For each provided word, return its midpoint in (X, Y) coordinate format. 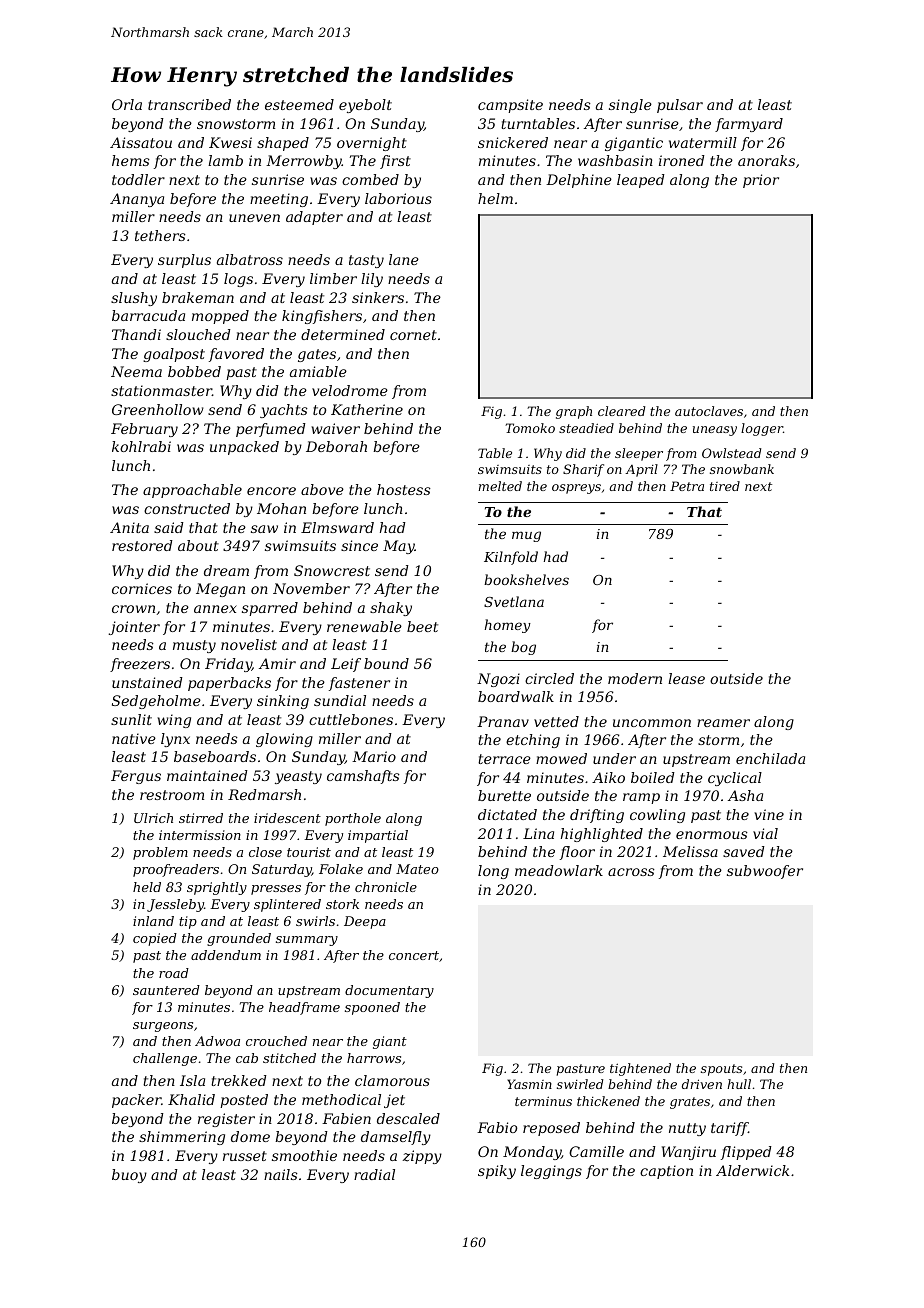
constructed (187, 508)
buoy (129, 1176)
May (399, 547)
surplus (184, 261)
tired (725, 486)
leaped (641, 181)
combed (370, 179)
